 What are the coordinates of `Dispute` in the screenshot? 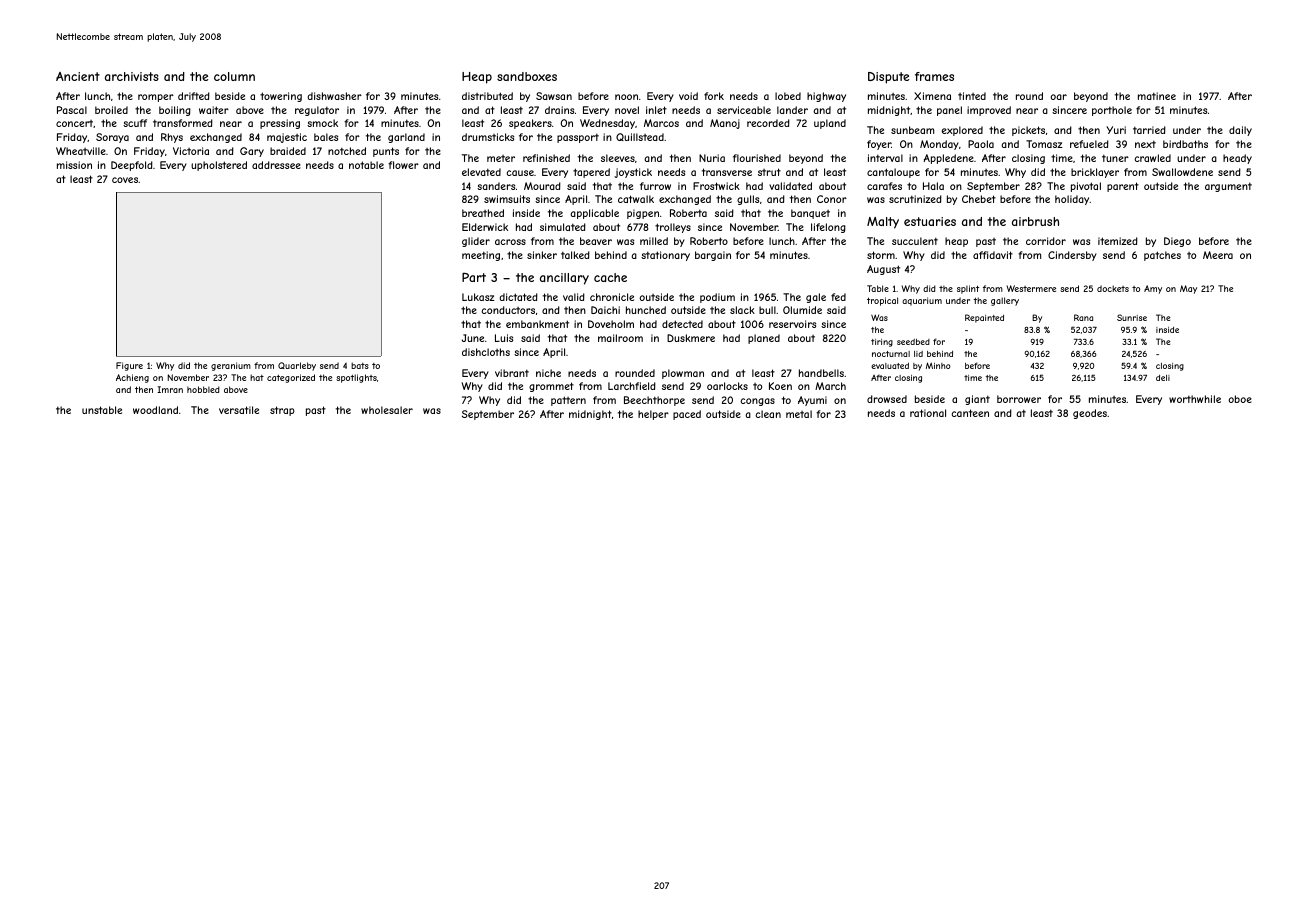 It's located at (888, 78).
